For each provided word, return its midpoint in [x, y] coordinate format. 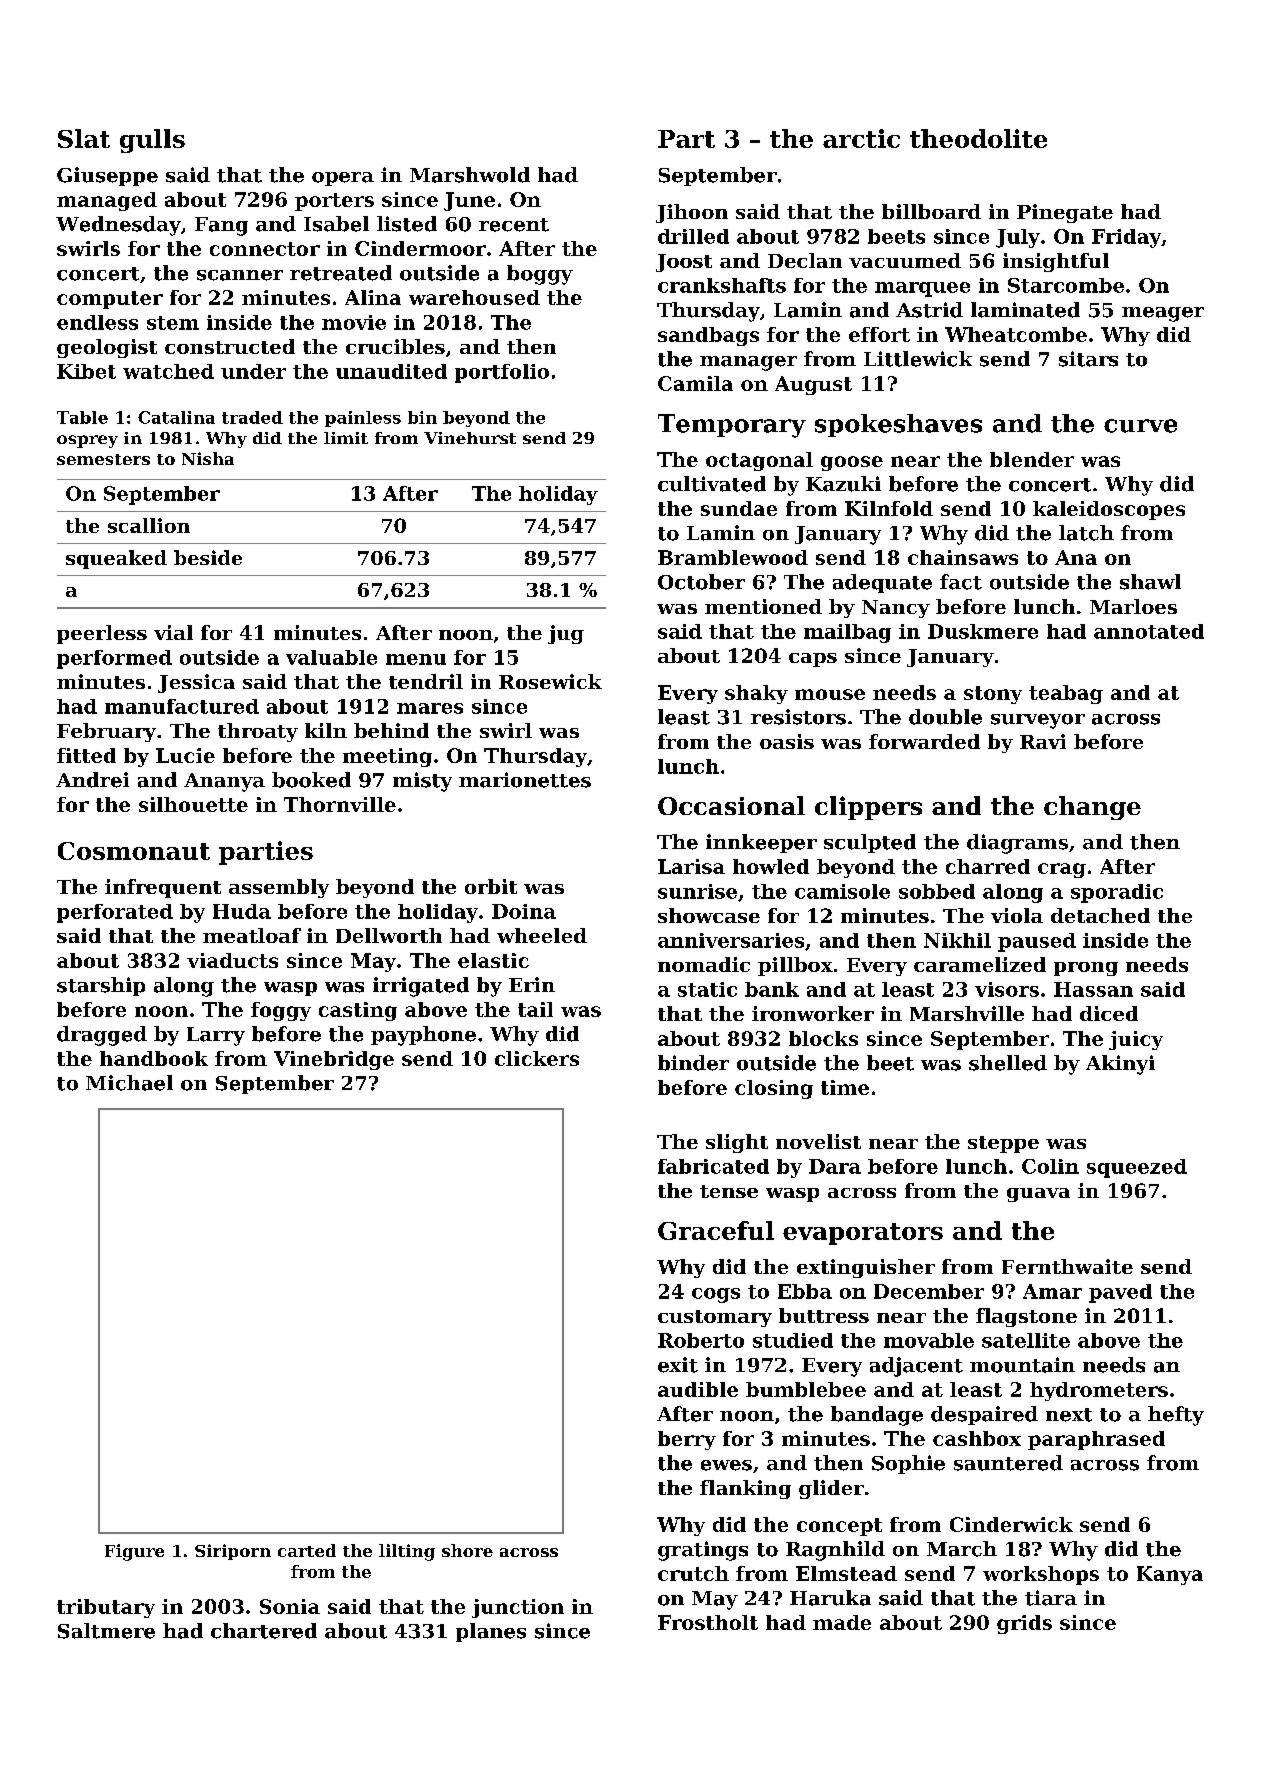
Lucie [185, 755]
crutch [693, 1573]
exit [678, 1365]
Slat [84, 138]
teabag [1066, 694]
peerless [102, 634]
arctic [861, 138]
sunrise [697, 891]
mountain [1022, 1365]
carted [307, 1550]
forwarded [924, 741]
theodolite [978, 138]
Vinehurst [470, 438]
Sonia [290, 1606]
